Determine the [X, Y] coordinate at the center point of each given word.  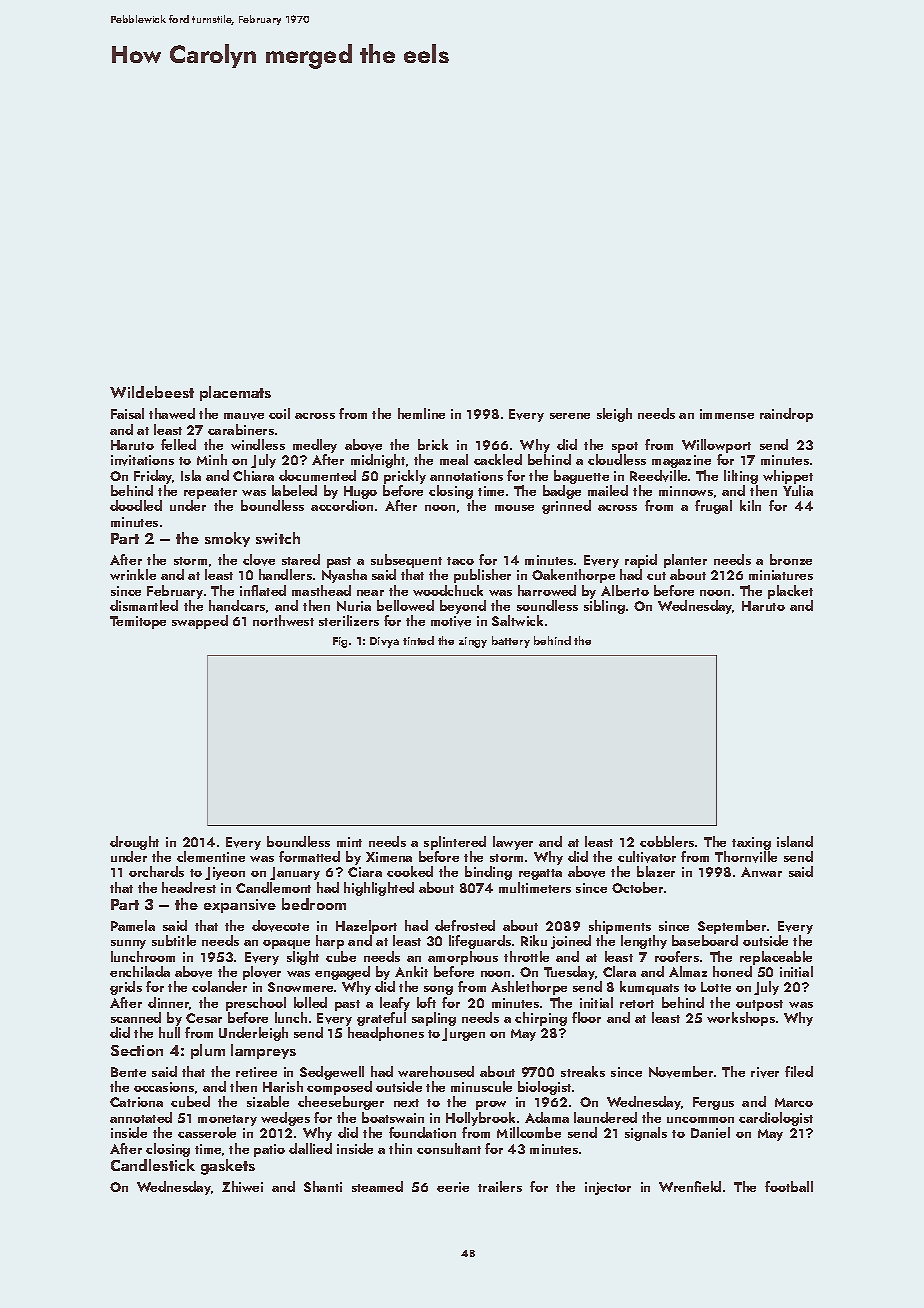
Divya [384, 642]
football [789, 1186]
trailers [500, 1186]
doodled [136, 505]
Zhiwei [242, 1186]
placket [790, 592]
